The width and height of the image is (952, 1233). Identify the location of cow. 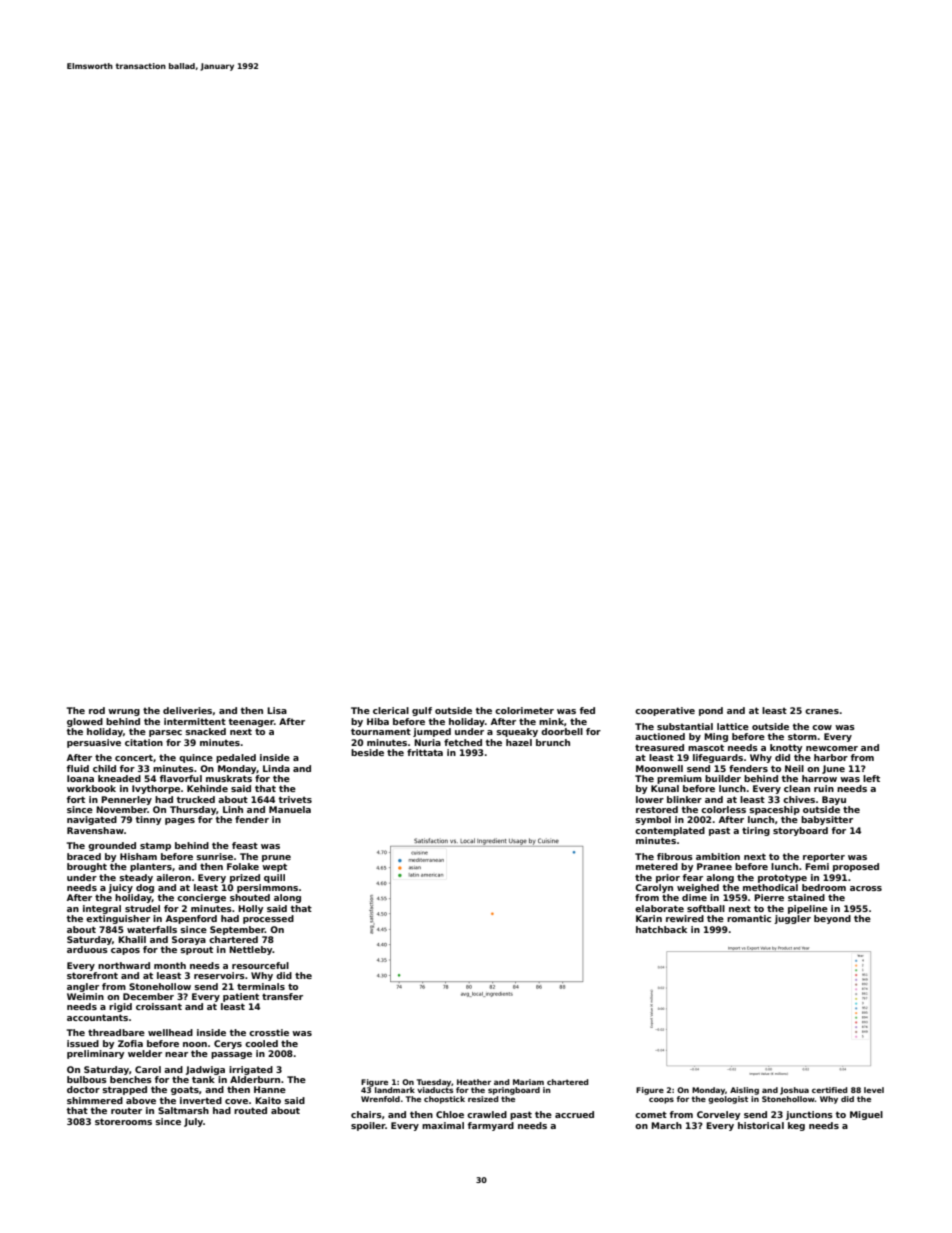
(822, 727).
